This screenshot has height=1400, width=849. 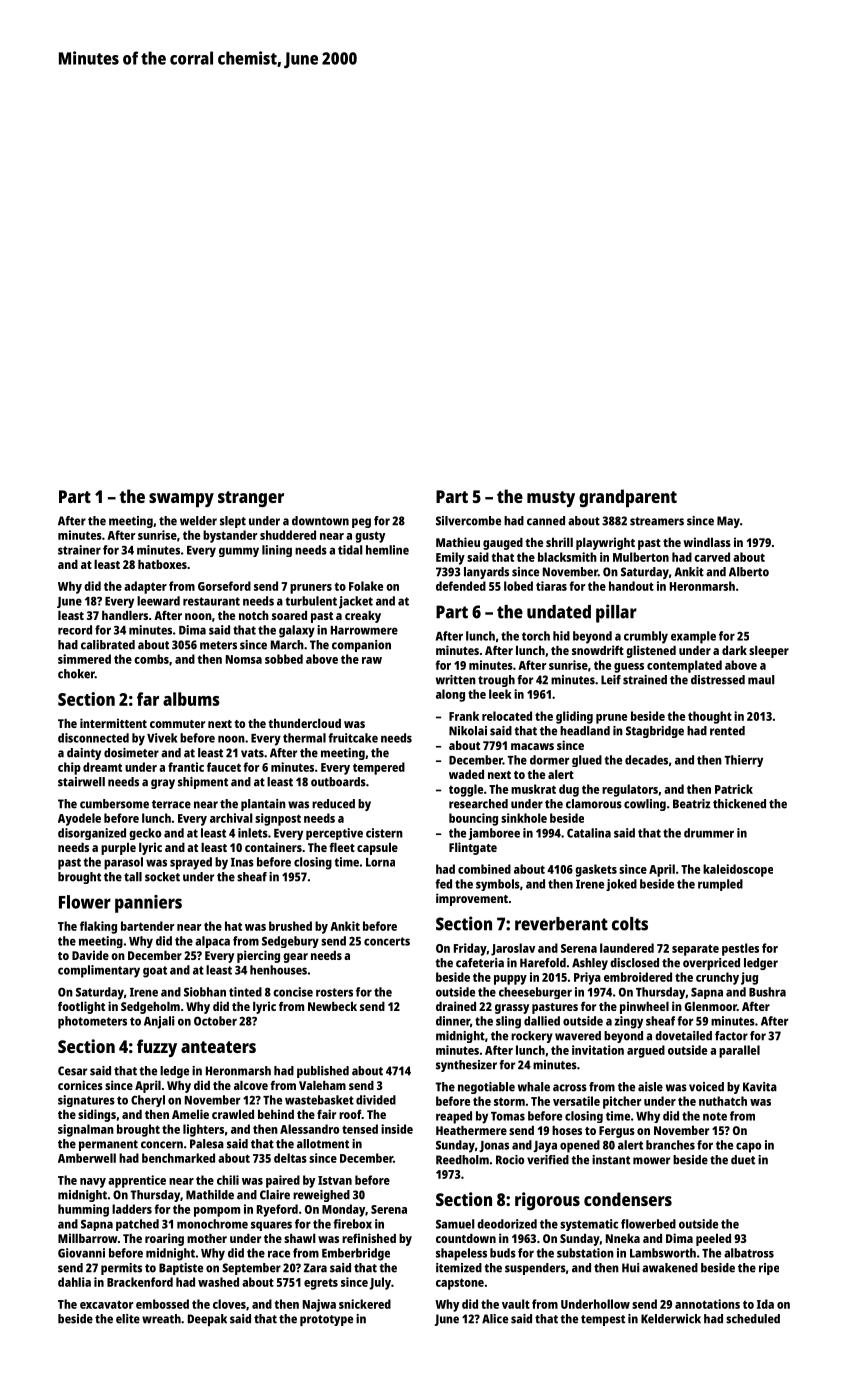 What do you see at coordinates (631, 586) in the screenshot?
I see `handout` at bounding box center [631, 586].
